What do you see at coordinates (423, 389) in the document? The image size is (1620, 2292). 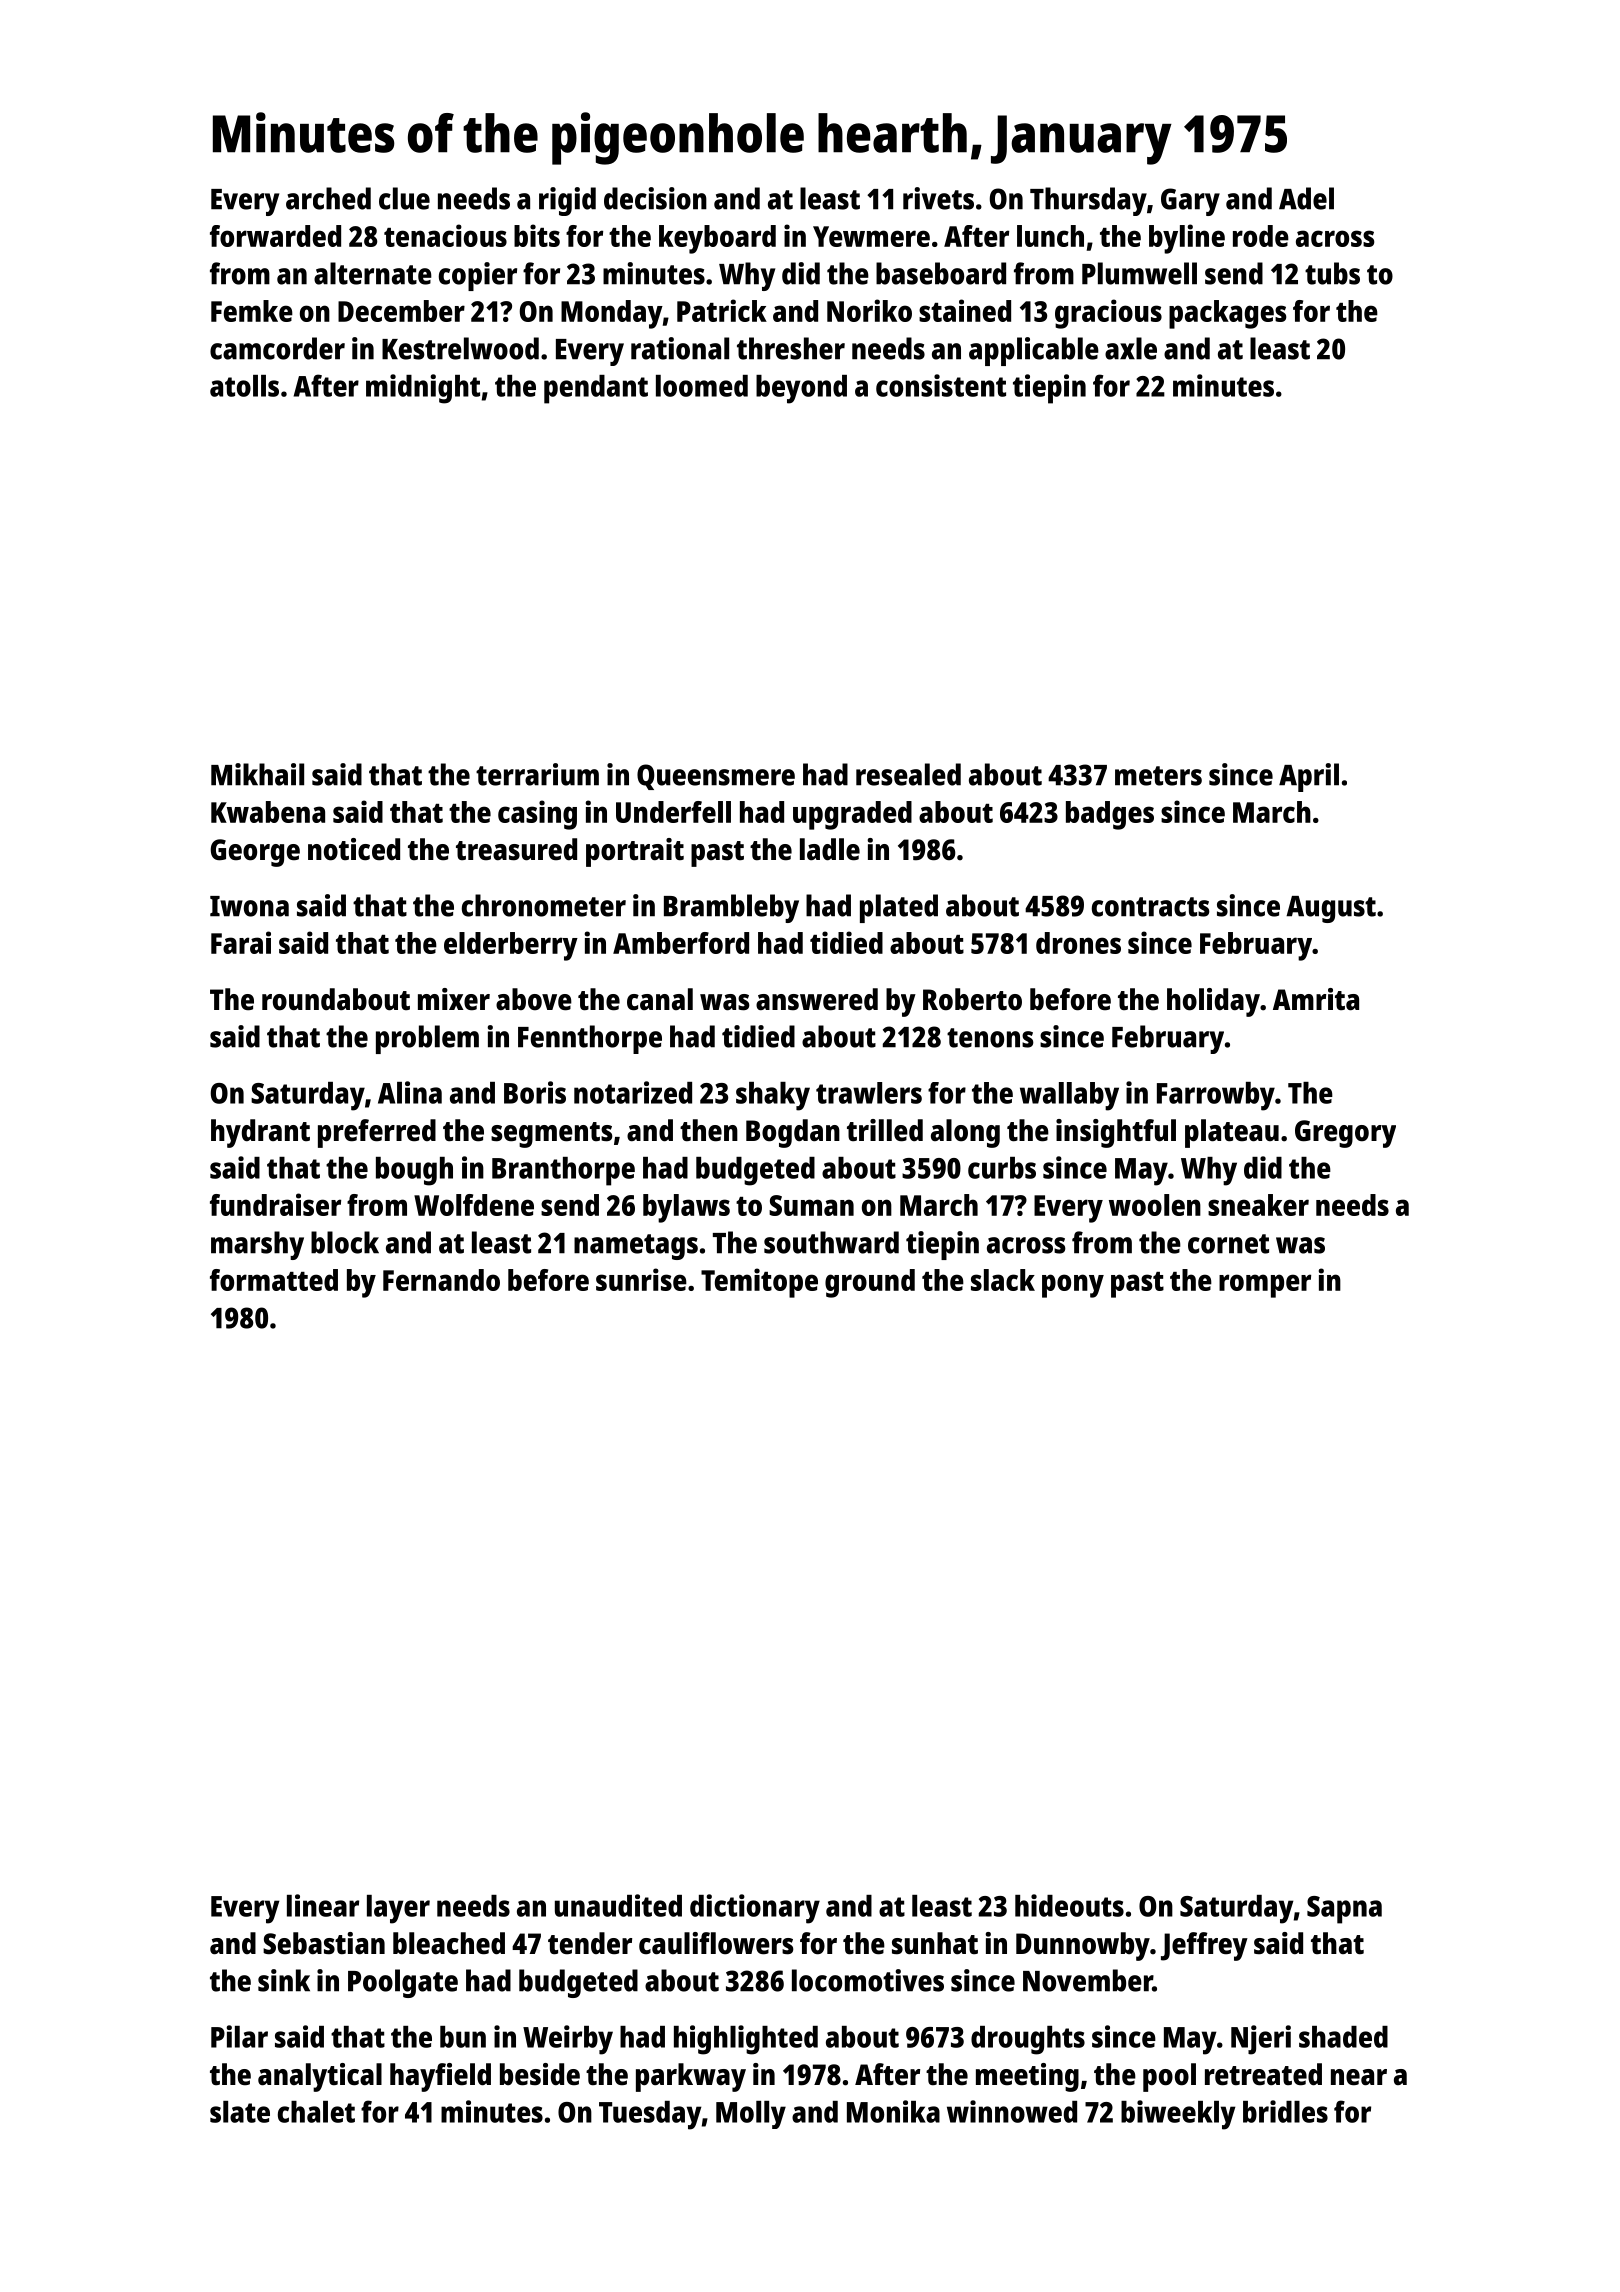 I see `midnight` at bounding box center [423, 389].
